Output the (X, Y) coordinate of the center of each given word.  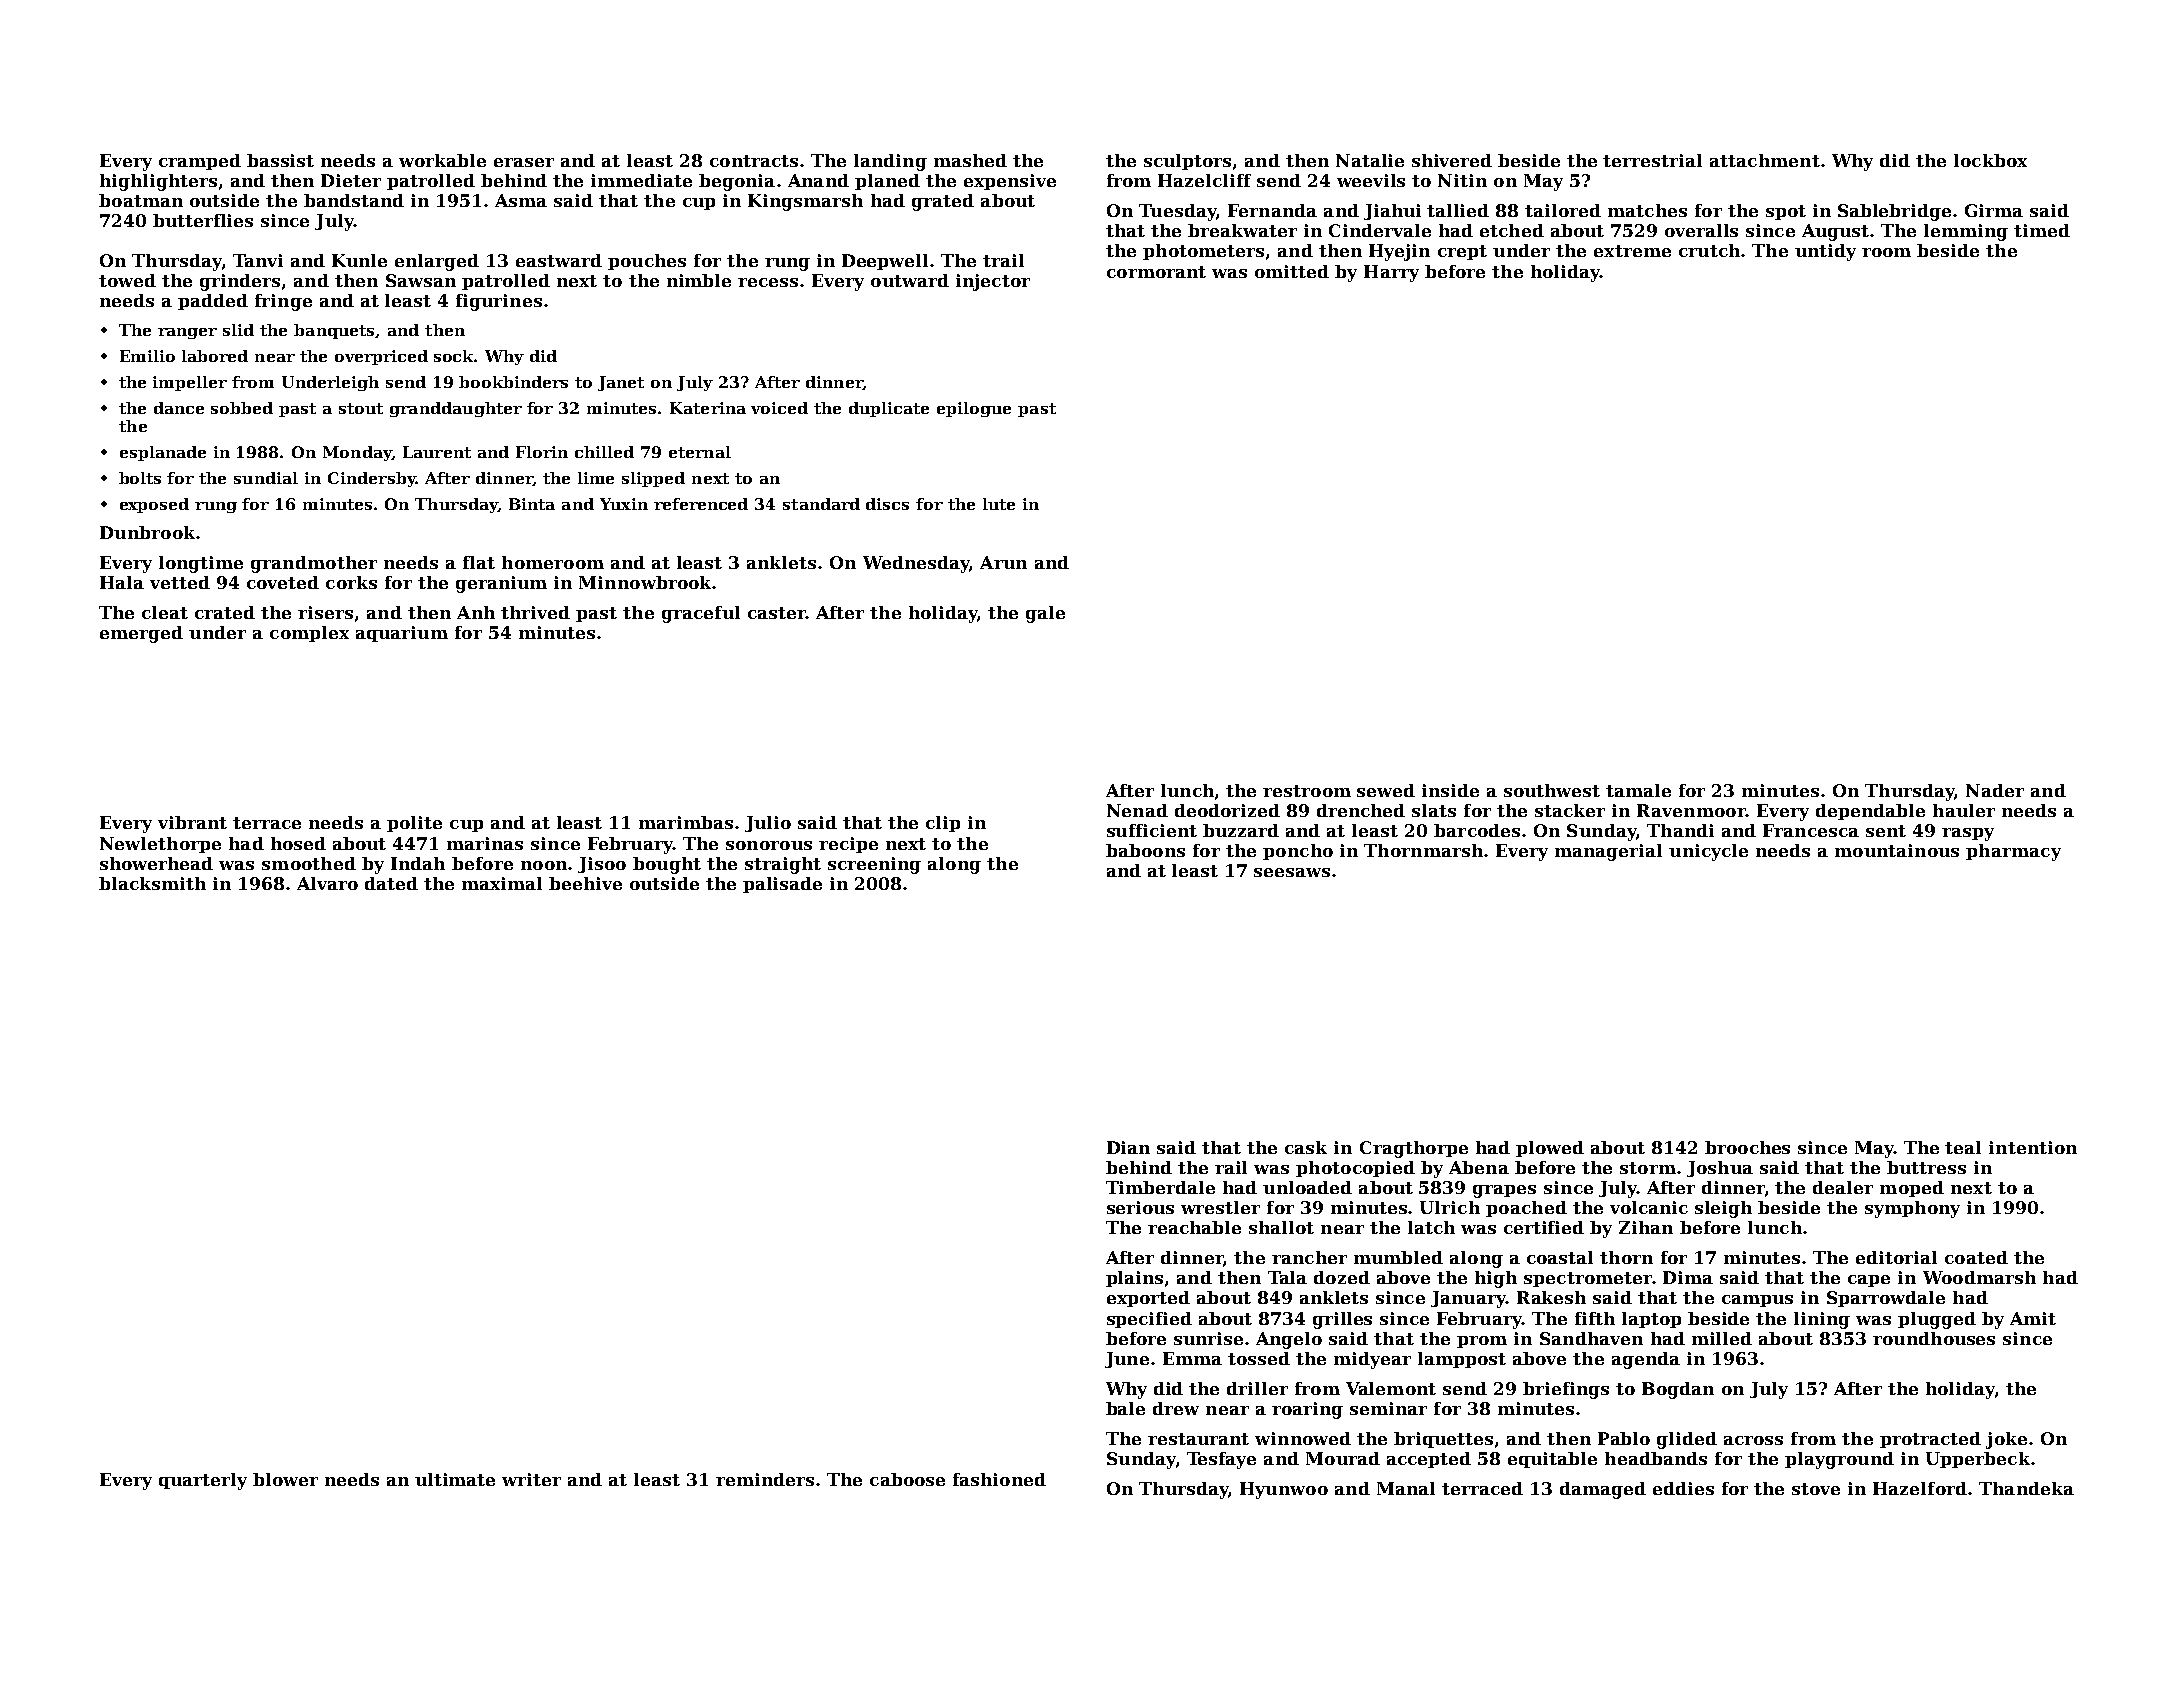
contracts (754, 161)
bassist (280, 160)
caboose (907, 1479)
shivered (1452, 160)
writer (531, 1479)
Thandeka (2026, 1488)
